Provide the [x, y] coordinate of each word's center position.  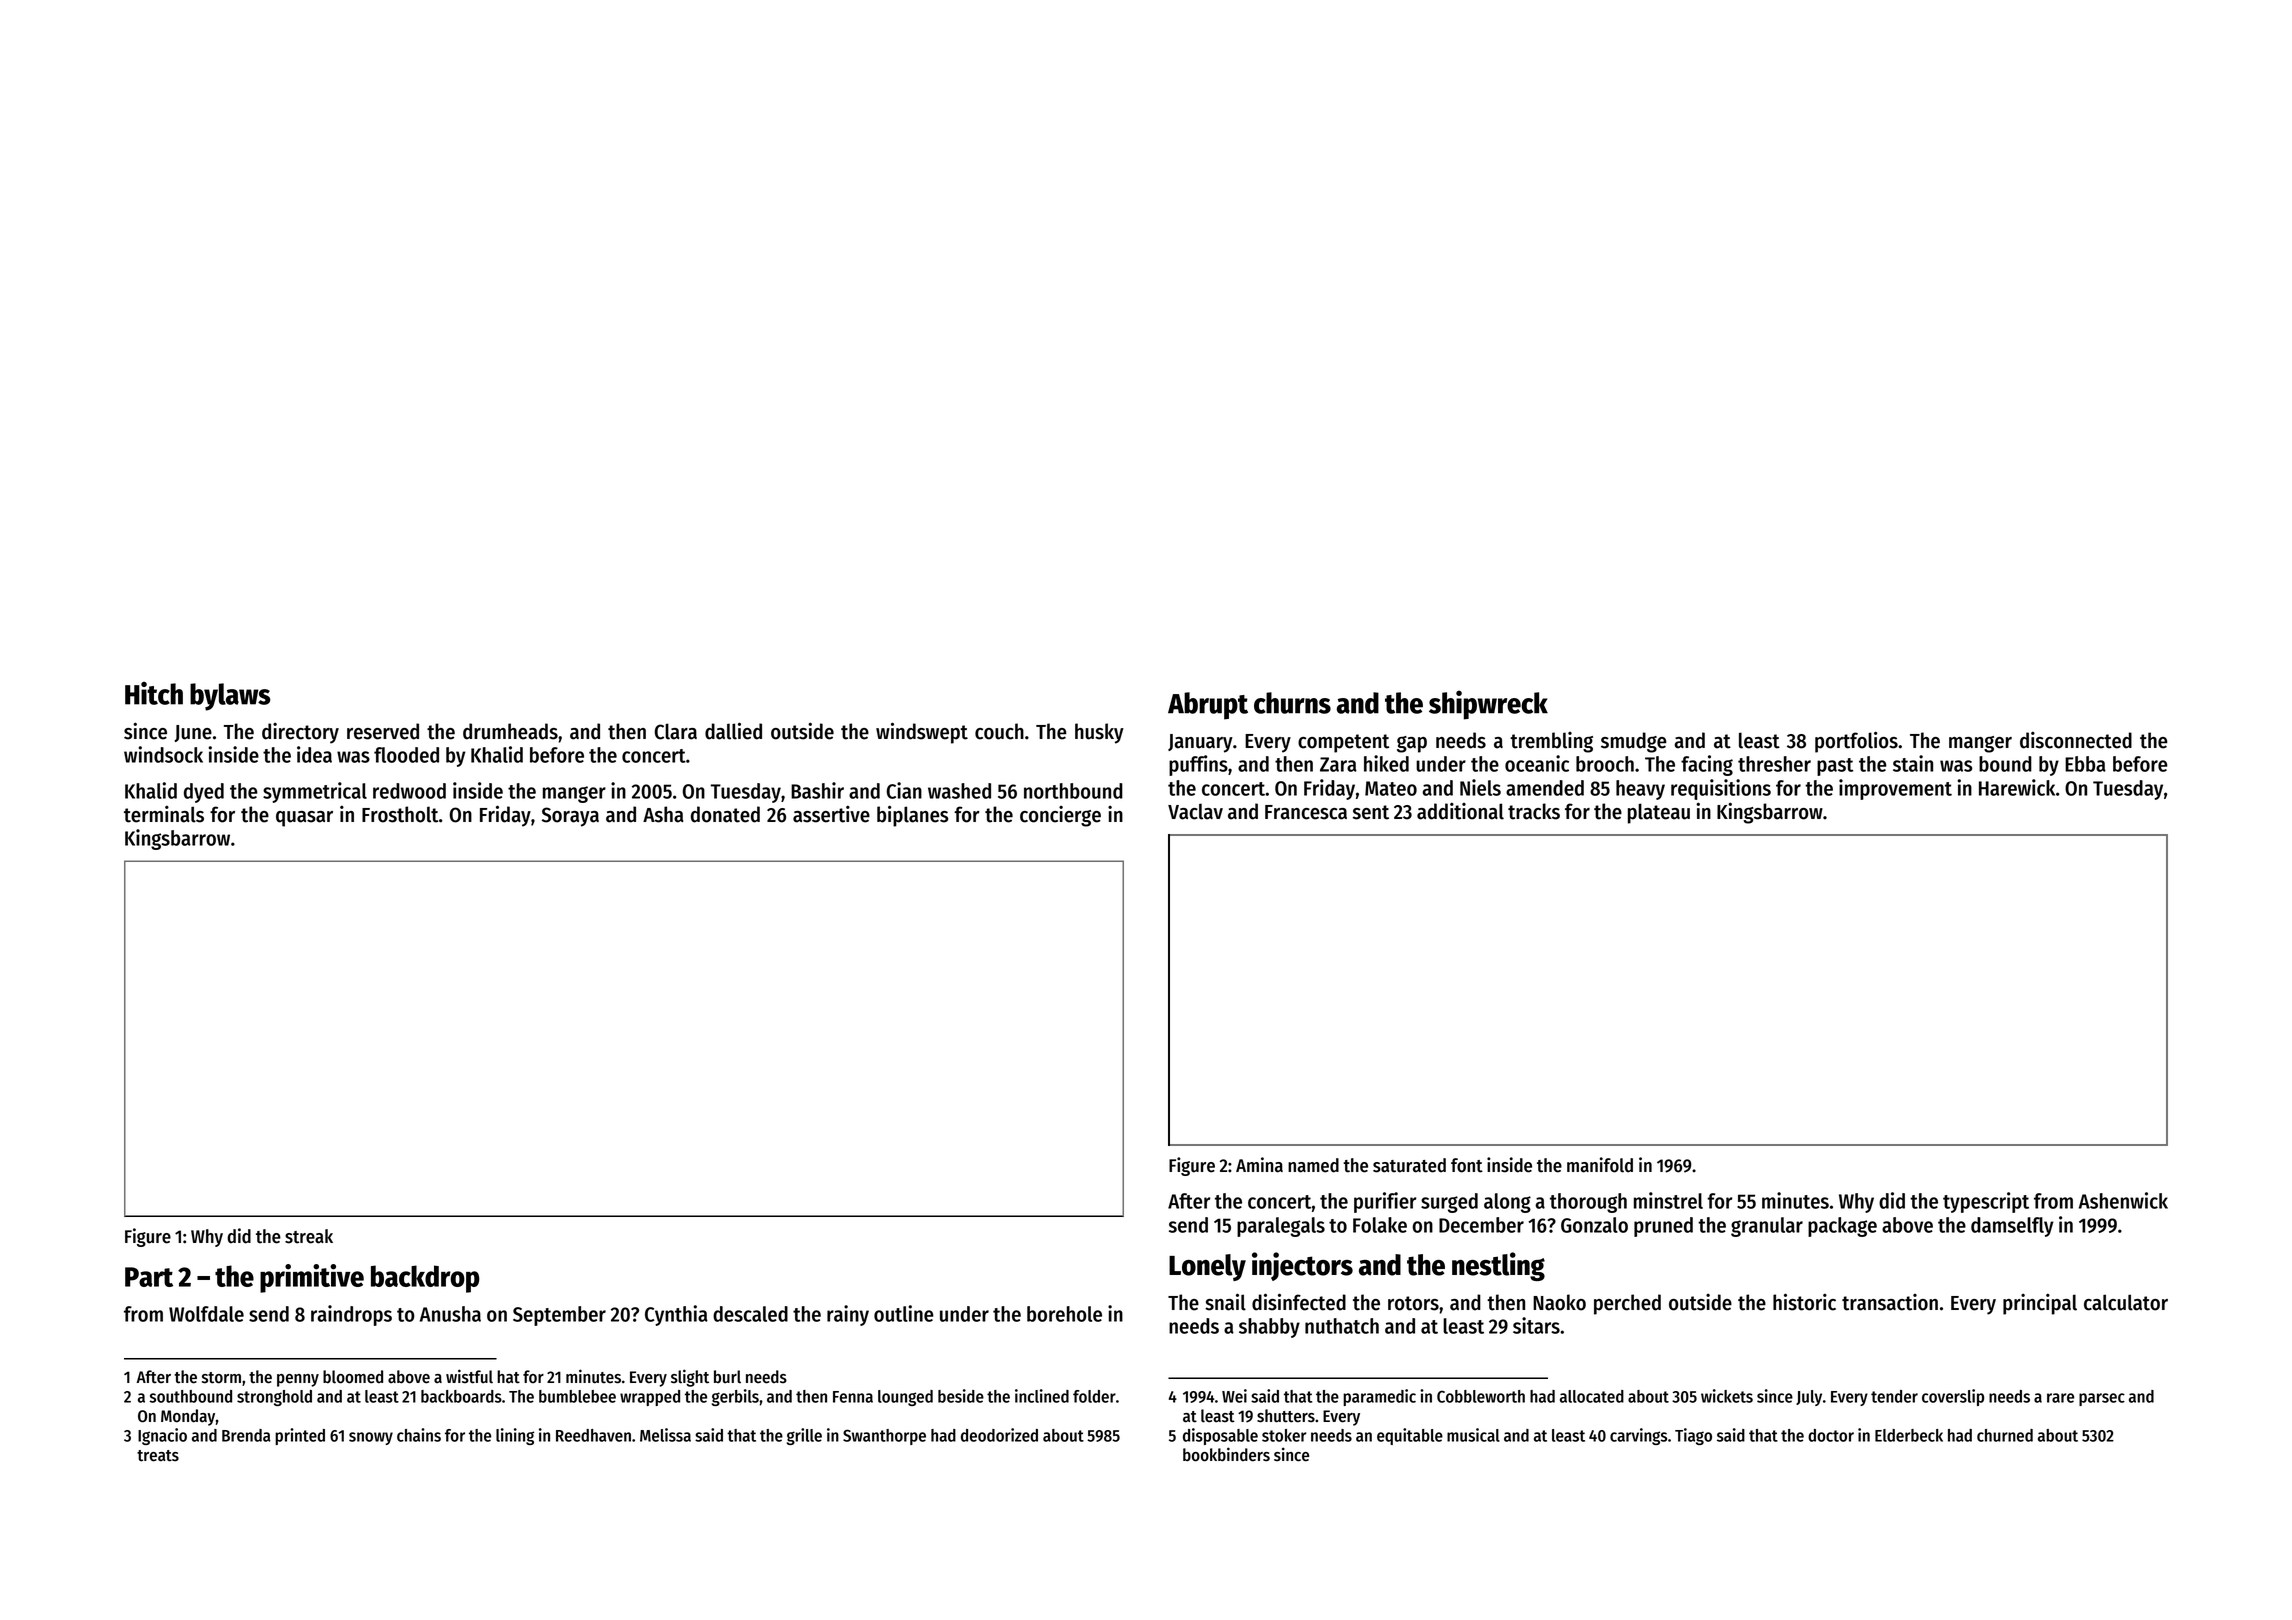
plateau [1659, 813]
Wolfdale [206, 1314]
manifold [1600, 1165]
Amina [1259, 1165]
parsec [2102, 1399]
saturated [1409, 1165]
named [1313, 1165]
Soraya [570, 817]
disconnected [2076, 740]
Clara [676, 731]
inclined [1042, 1396]
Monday [188, 1417]
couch [999, 731]
